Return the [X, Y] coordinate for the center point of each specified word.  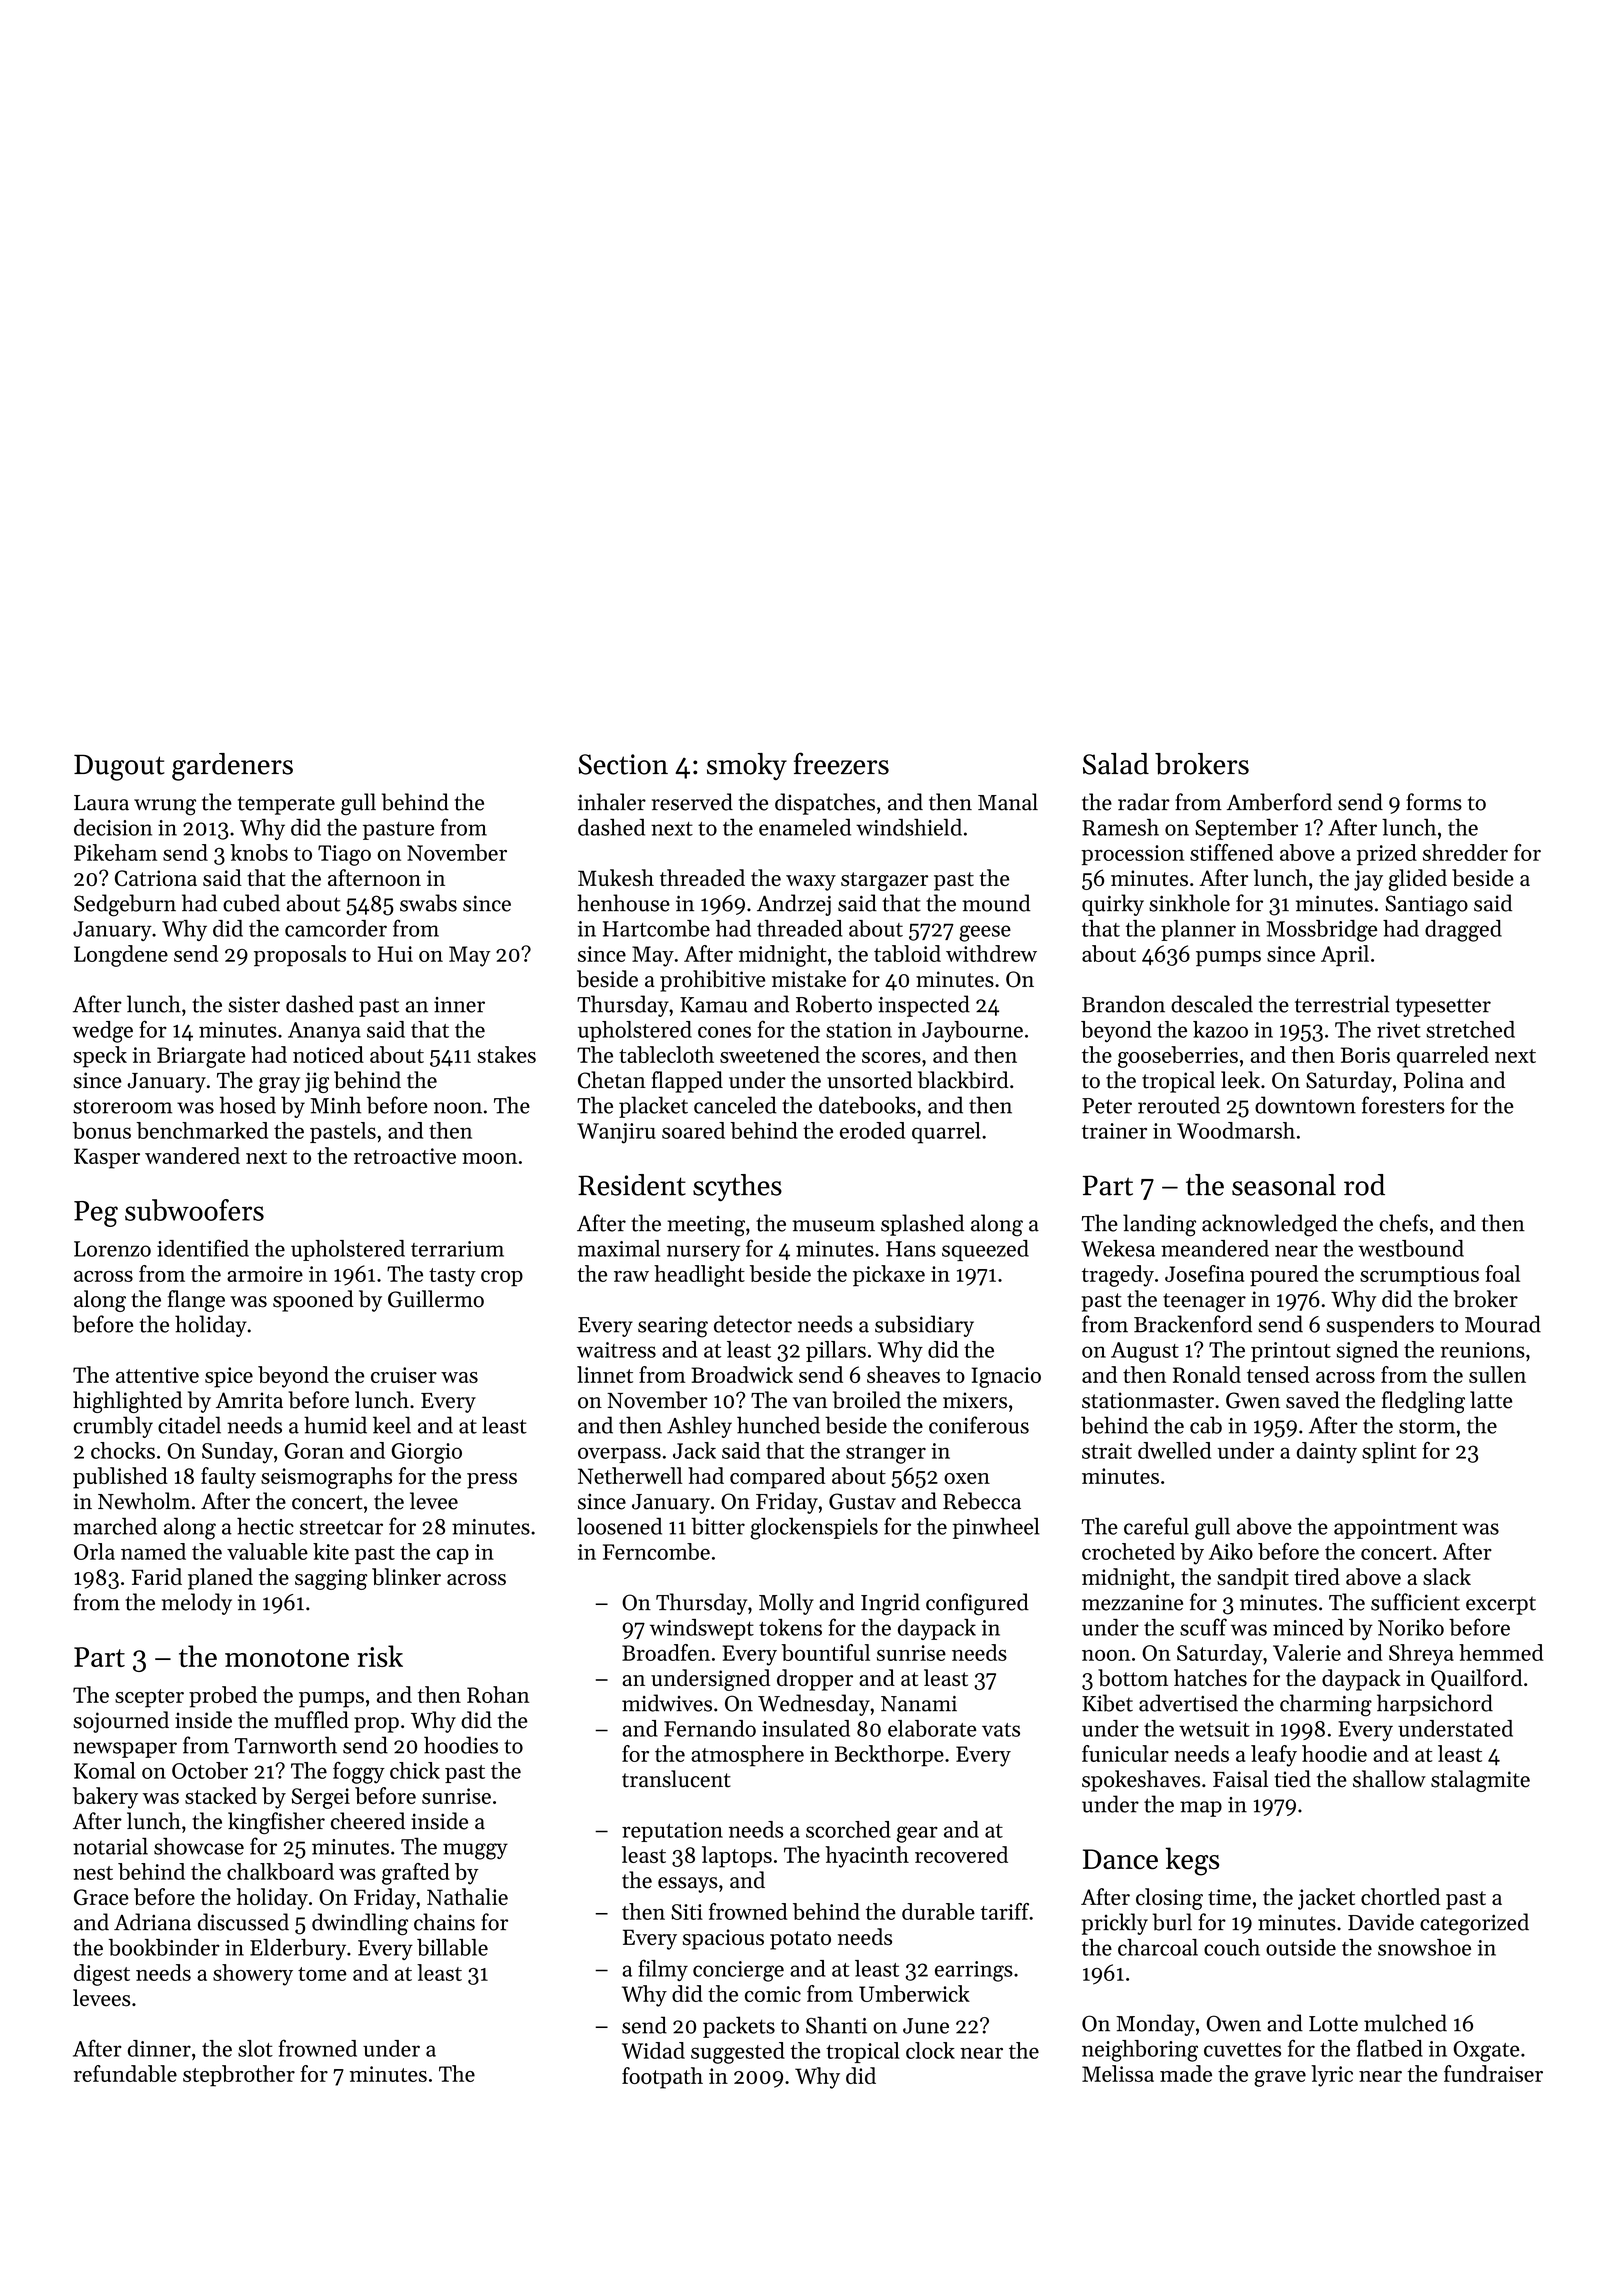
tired [1317, 1576]
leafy [1274, 1756]
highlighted [127, 1402]
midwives [667, 1703]
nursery [703, 1253]
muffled [311, 1720]
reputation [672, 1832]
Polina [1434, 1080]
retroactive [405, 1156]
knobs [259, 852]
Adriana [152, 1922]
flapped [687, 1082]
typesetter [1443, 1007]
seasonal [1284, 1185]
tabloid [907, 953]
